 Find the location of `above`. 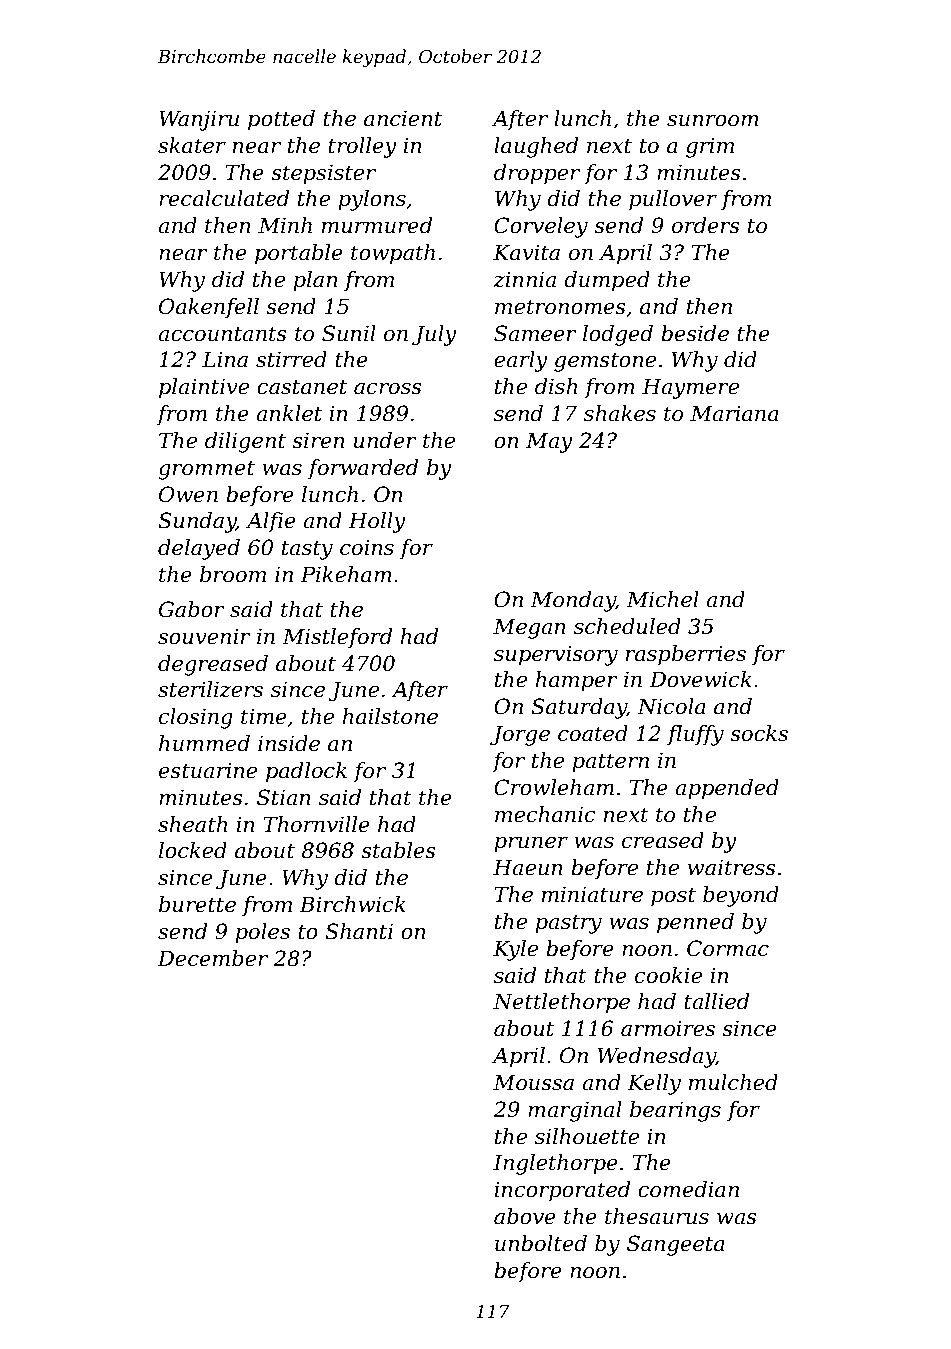

above is located at coordinates (525, 1216).
